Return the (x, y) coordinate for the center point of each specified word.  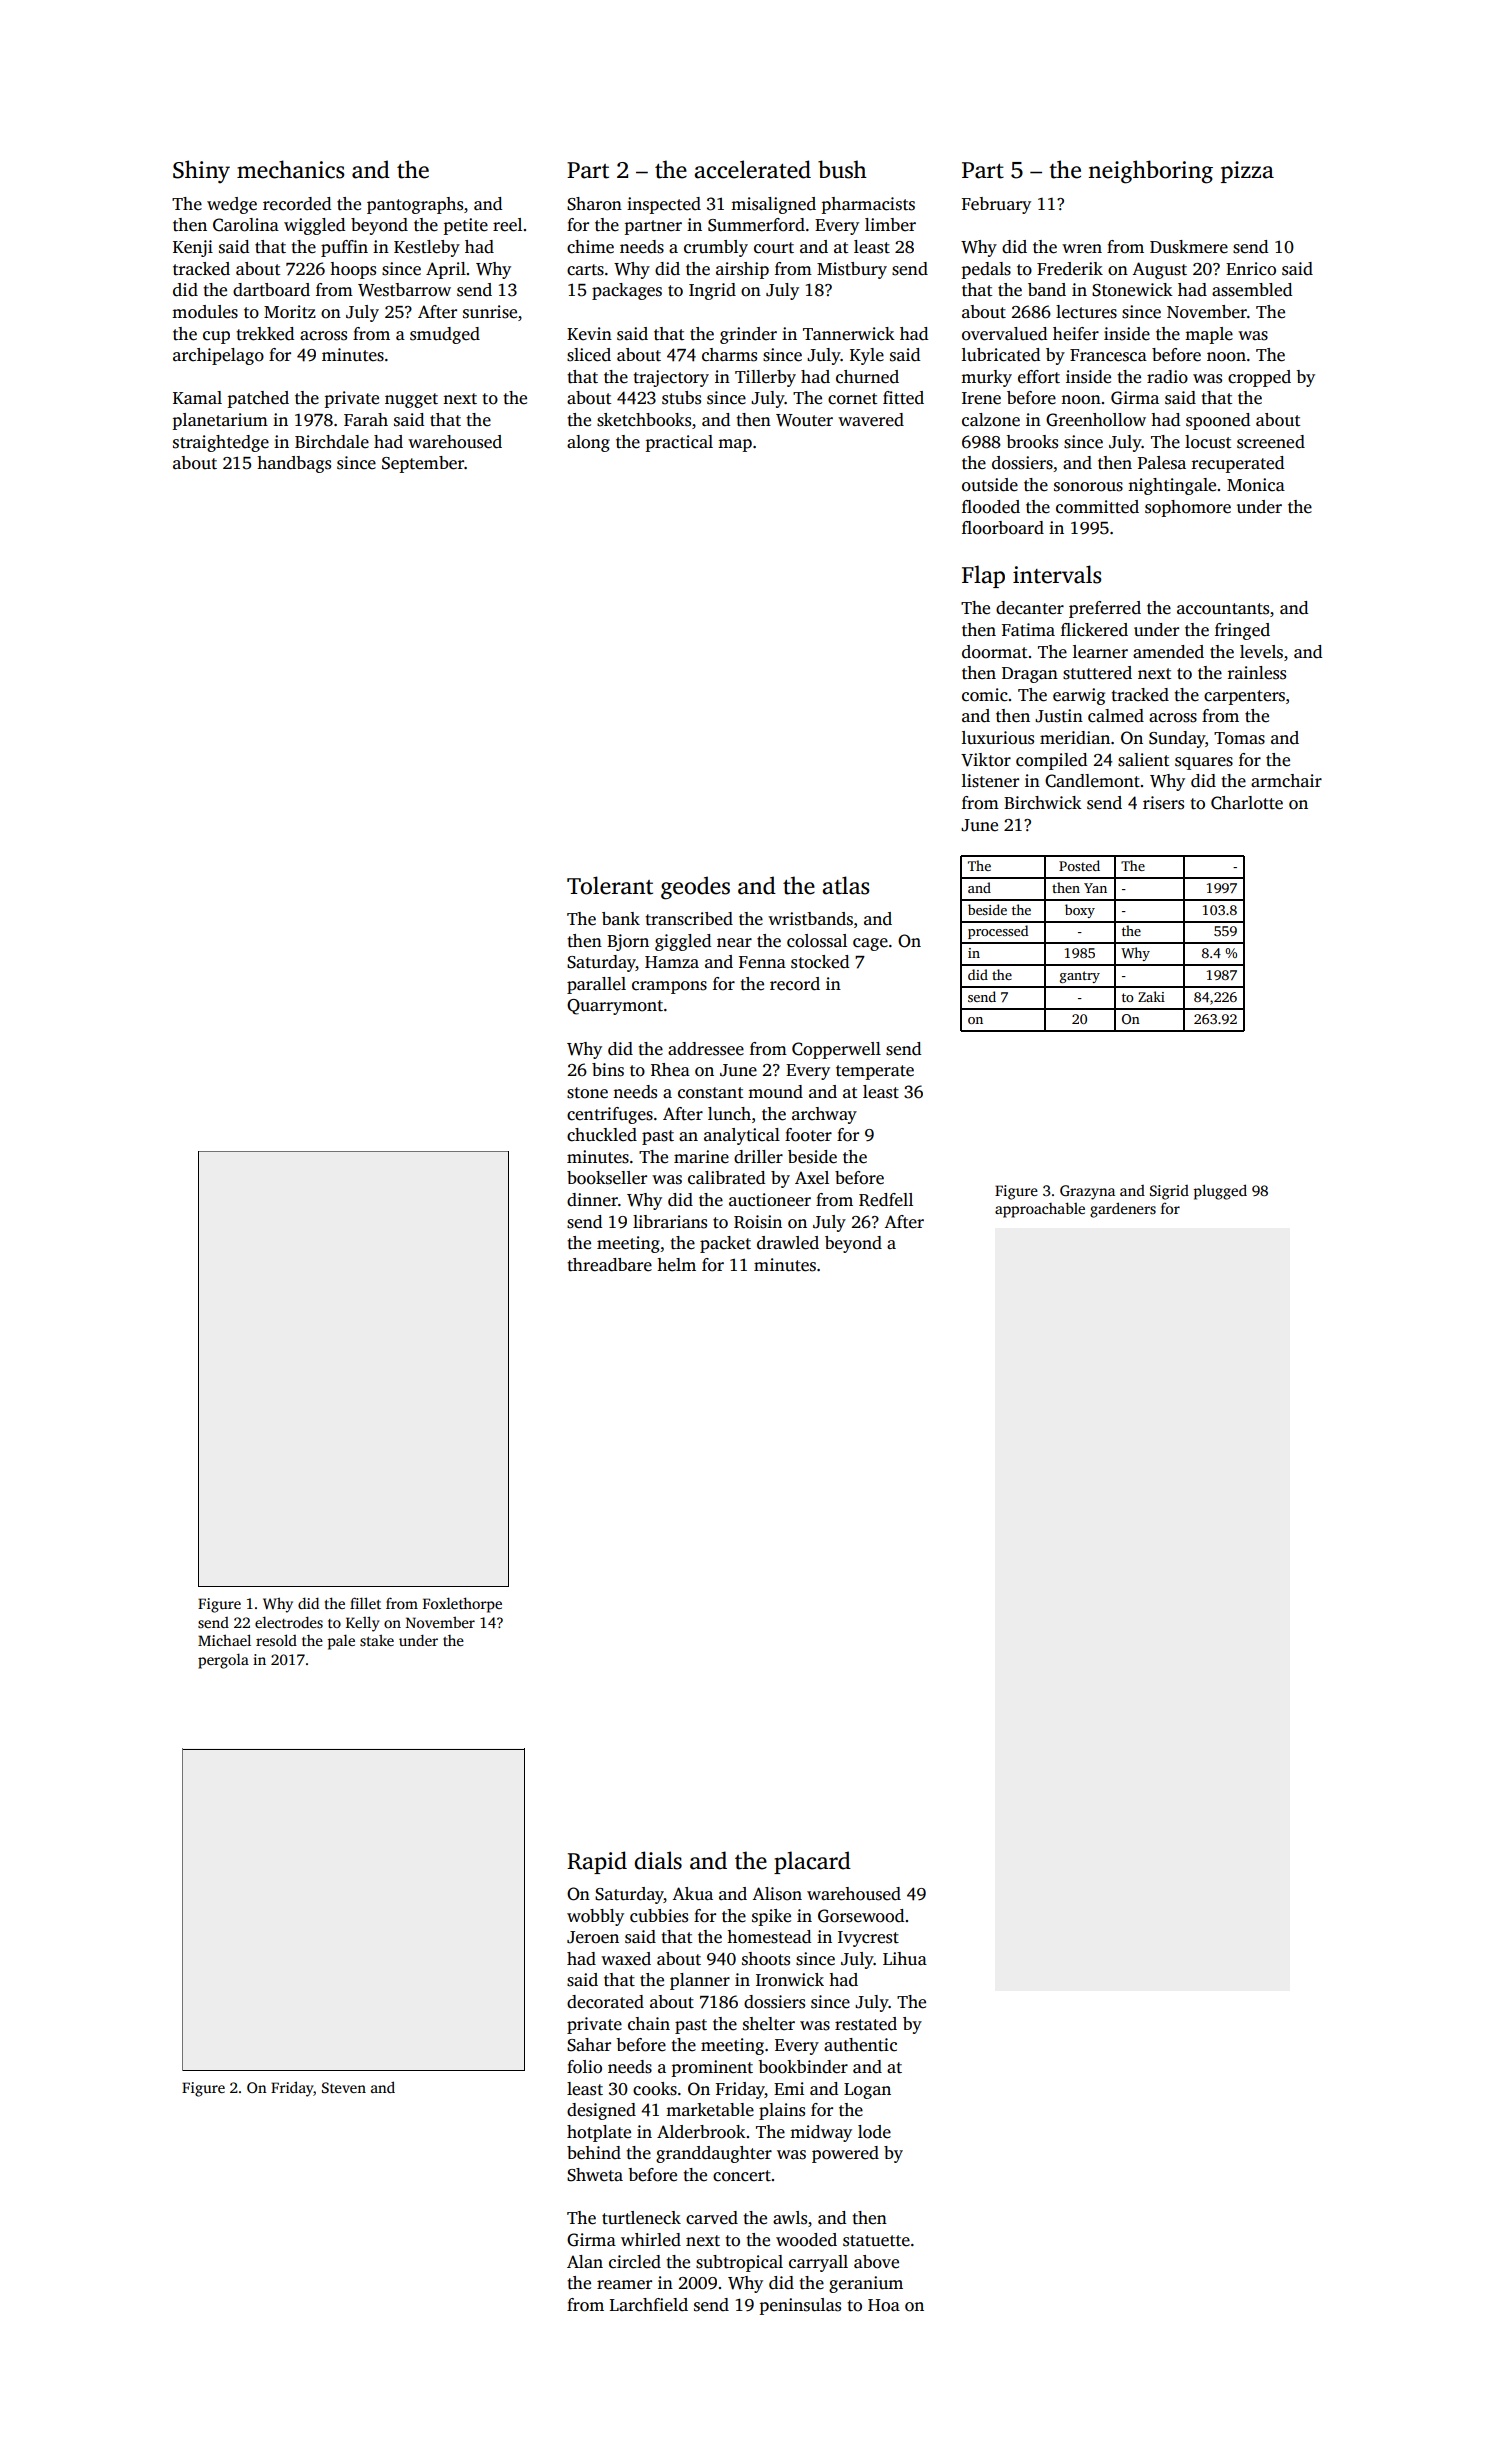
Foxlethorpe (462, 1605)
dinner (592, 1200)
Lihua (905, 1959)
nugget (411, 400)
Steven (344, 2087)
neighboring (1150, 172)
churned (867, 377)
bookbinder (803, 2067)
